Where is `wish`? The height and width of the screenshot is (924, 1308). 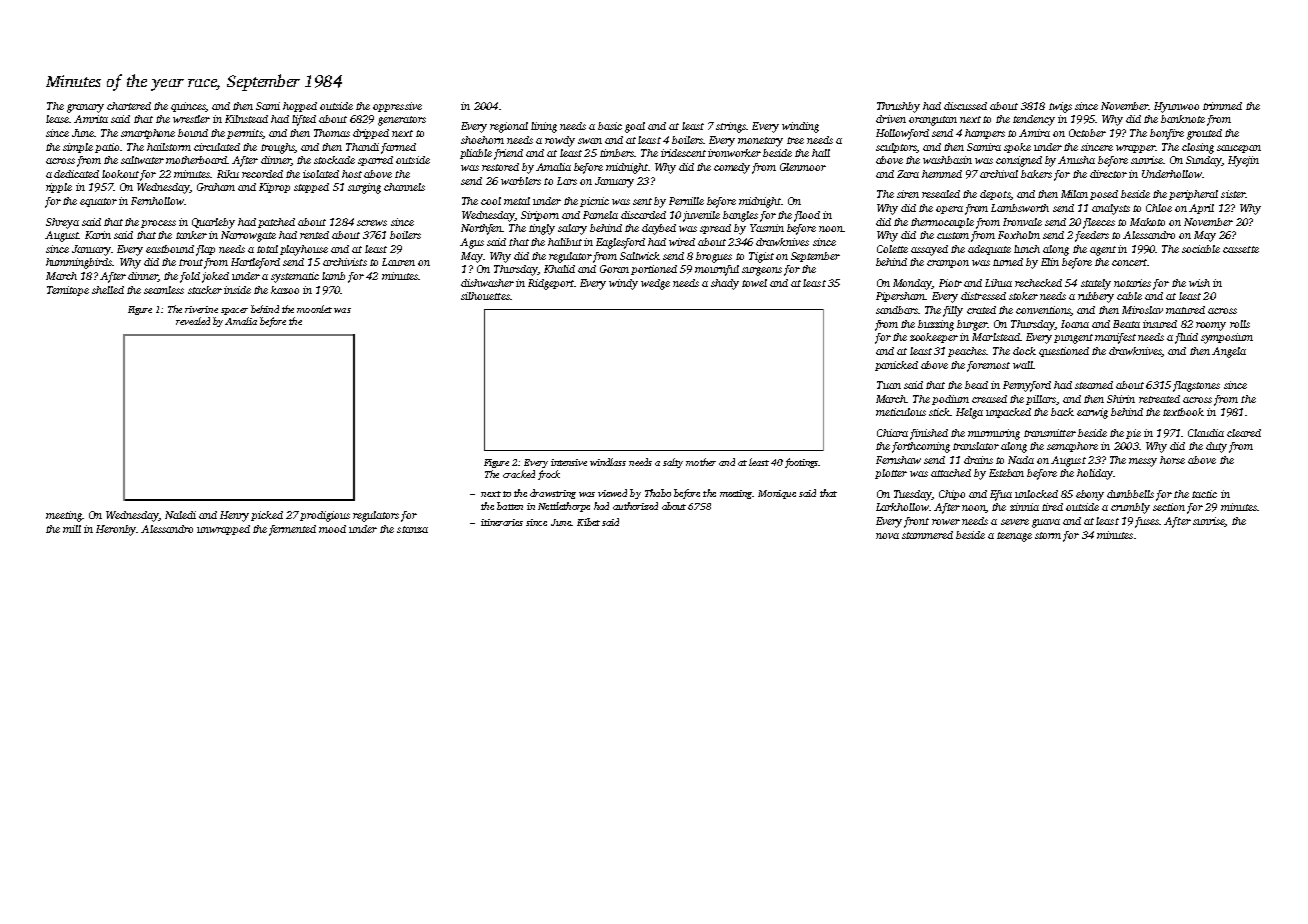
wish is located at coordinates (1199, 283).
